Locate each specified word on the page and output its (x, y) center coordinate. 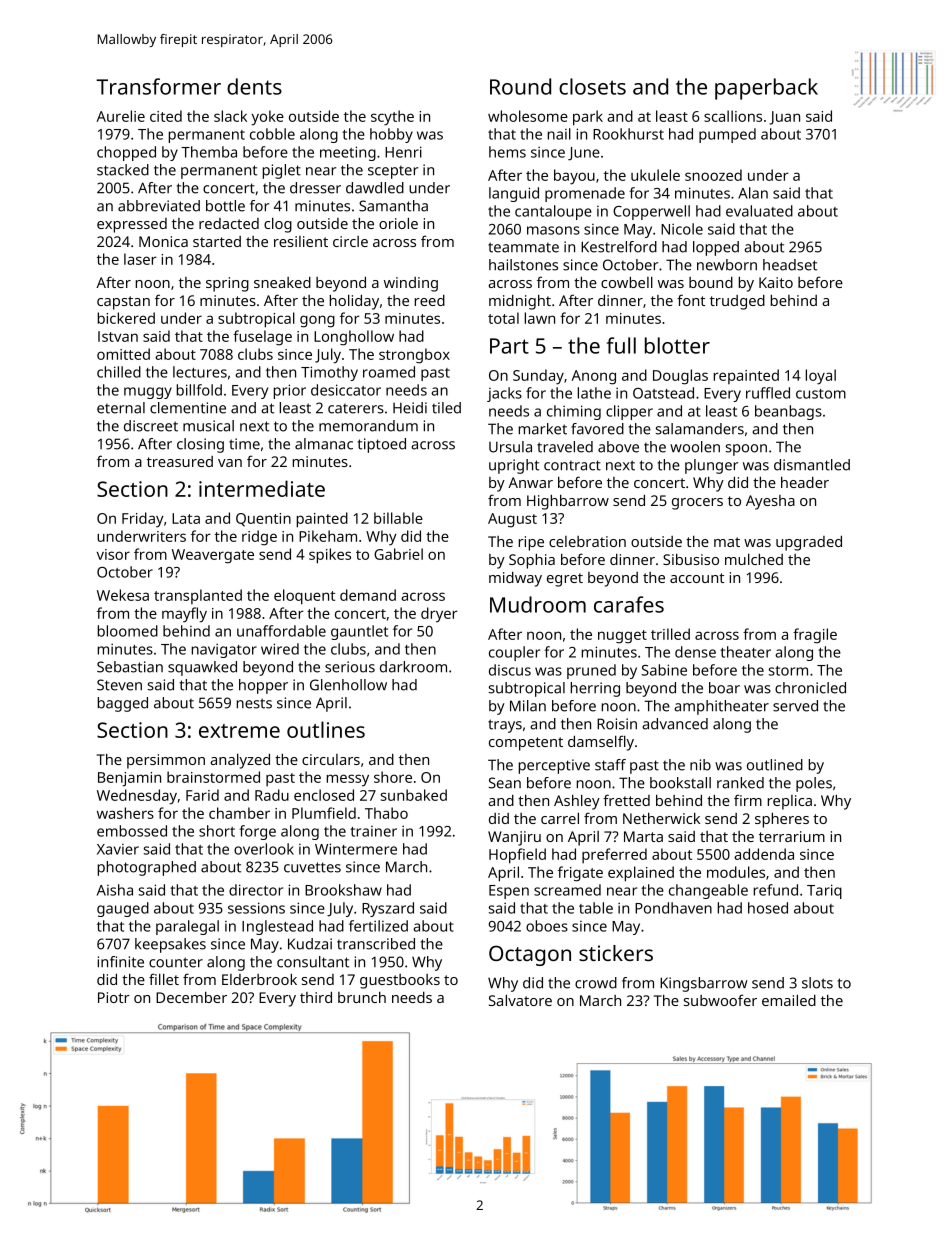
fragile (815, 636)
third (316, 997)
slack (230, 116)
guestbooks (400, 981)
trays (505, 726)
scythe (392, 118)
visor (113, 554)
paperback (766, 89)
